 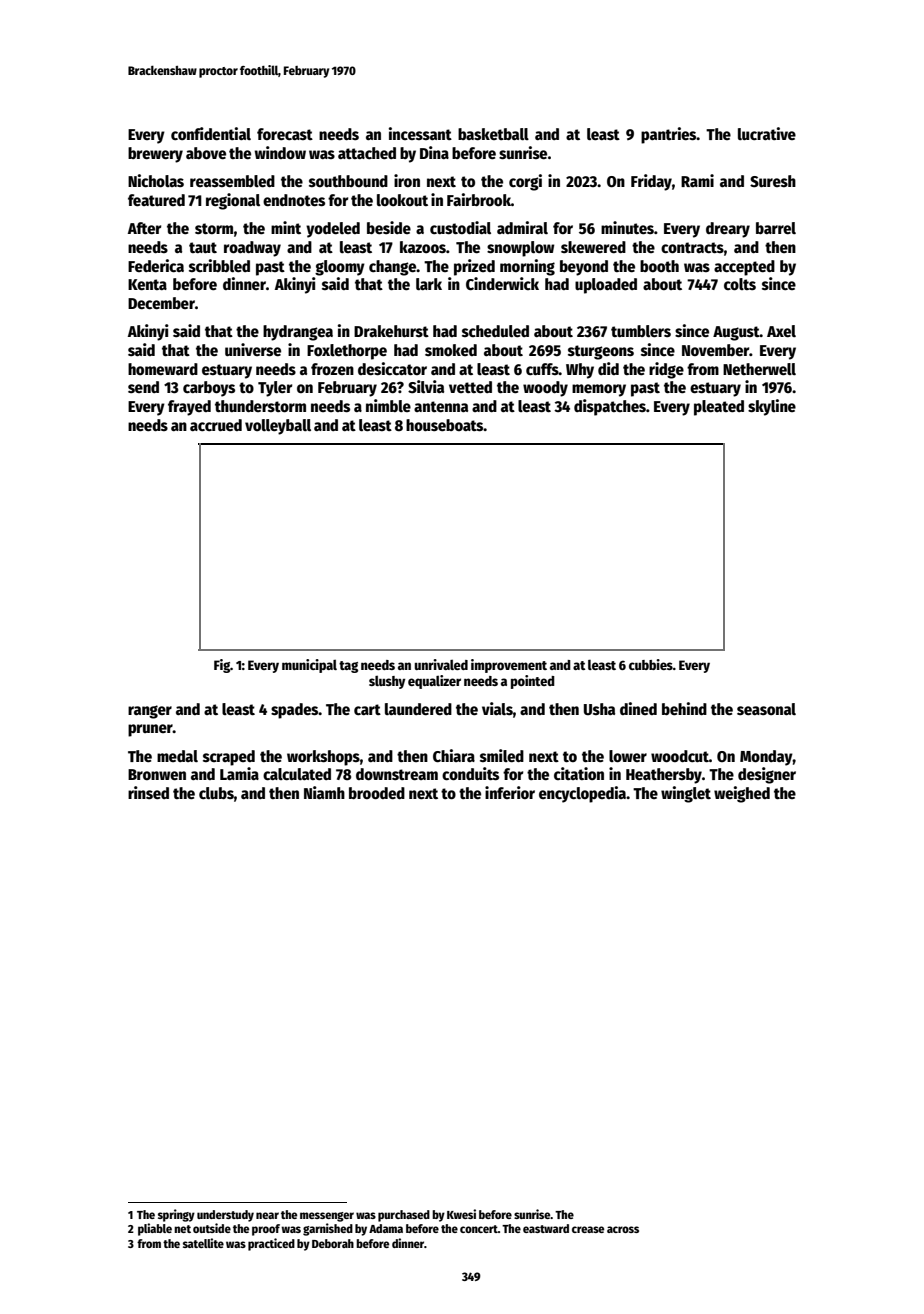 What do you see at coordinates (767, 775) in the screenshot?
I see `designer` at bounding box center [767, 775].
